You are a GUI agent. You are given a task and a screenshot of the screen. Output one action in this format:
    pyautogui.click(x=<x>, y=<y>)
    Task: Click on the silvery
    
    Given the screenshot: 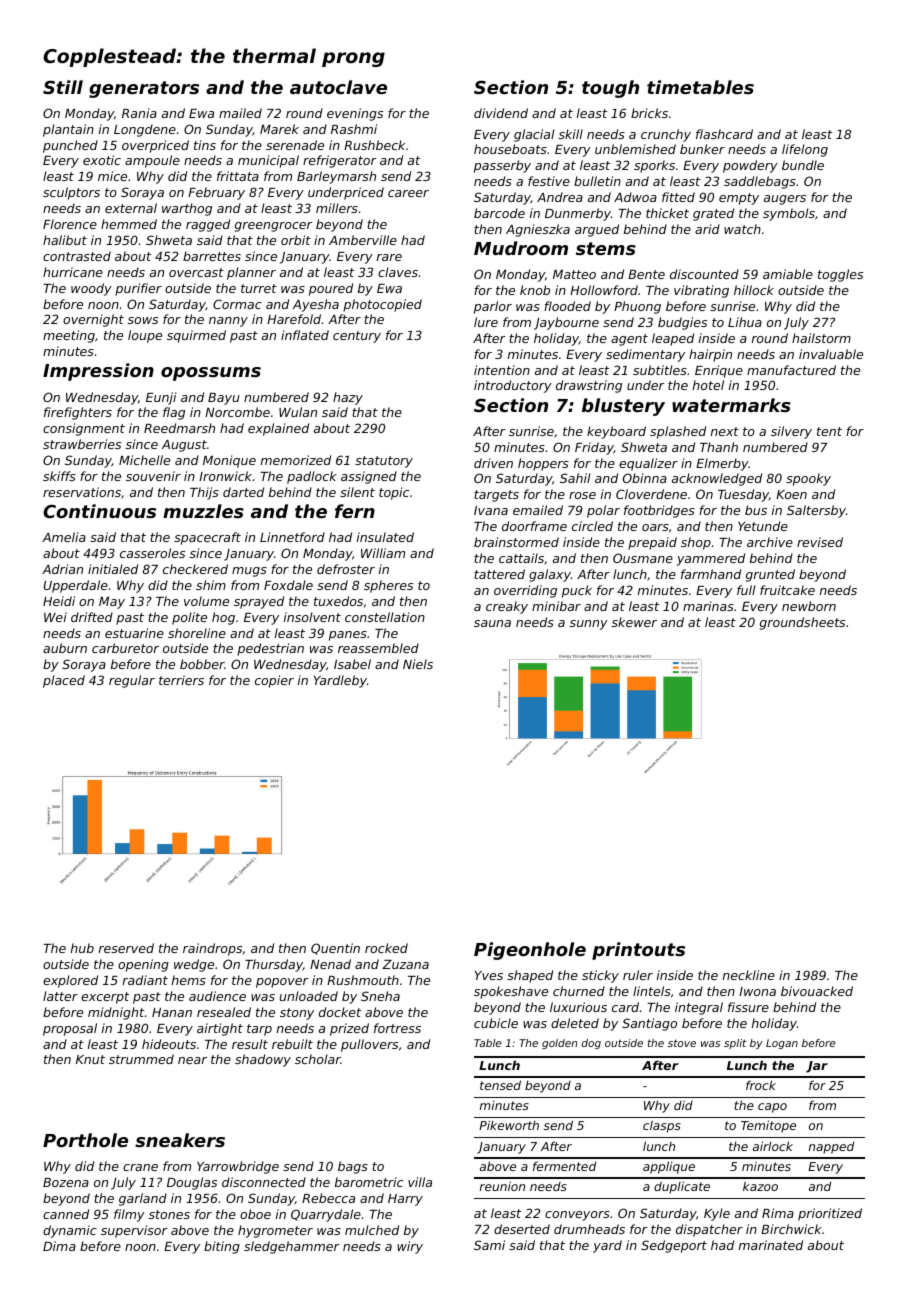 What is the action you would take?
    pyautogui.click(x=791, y=432)
